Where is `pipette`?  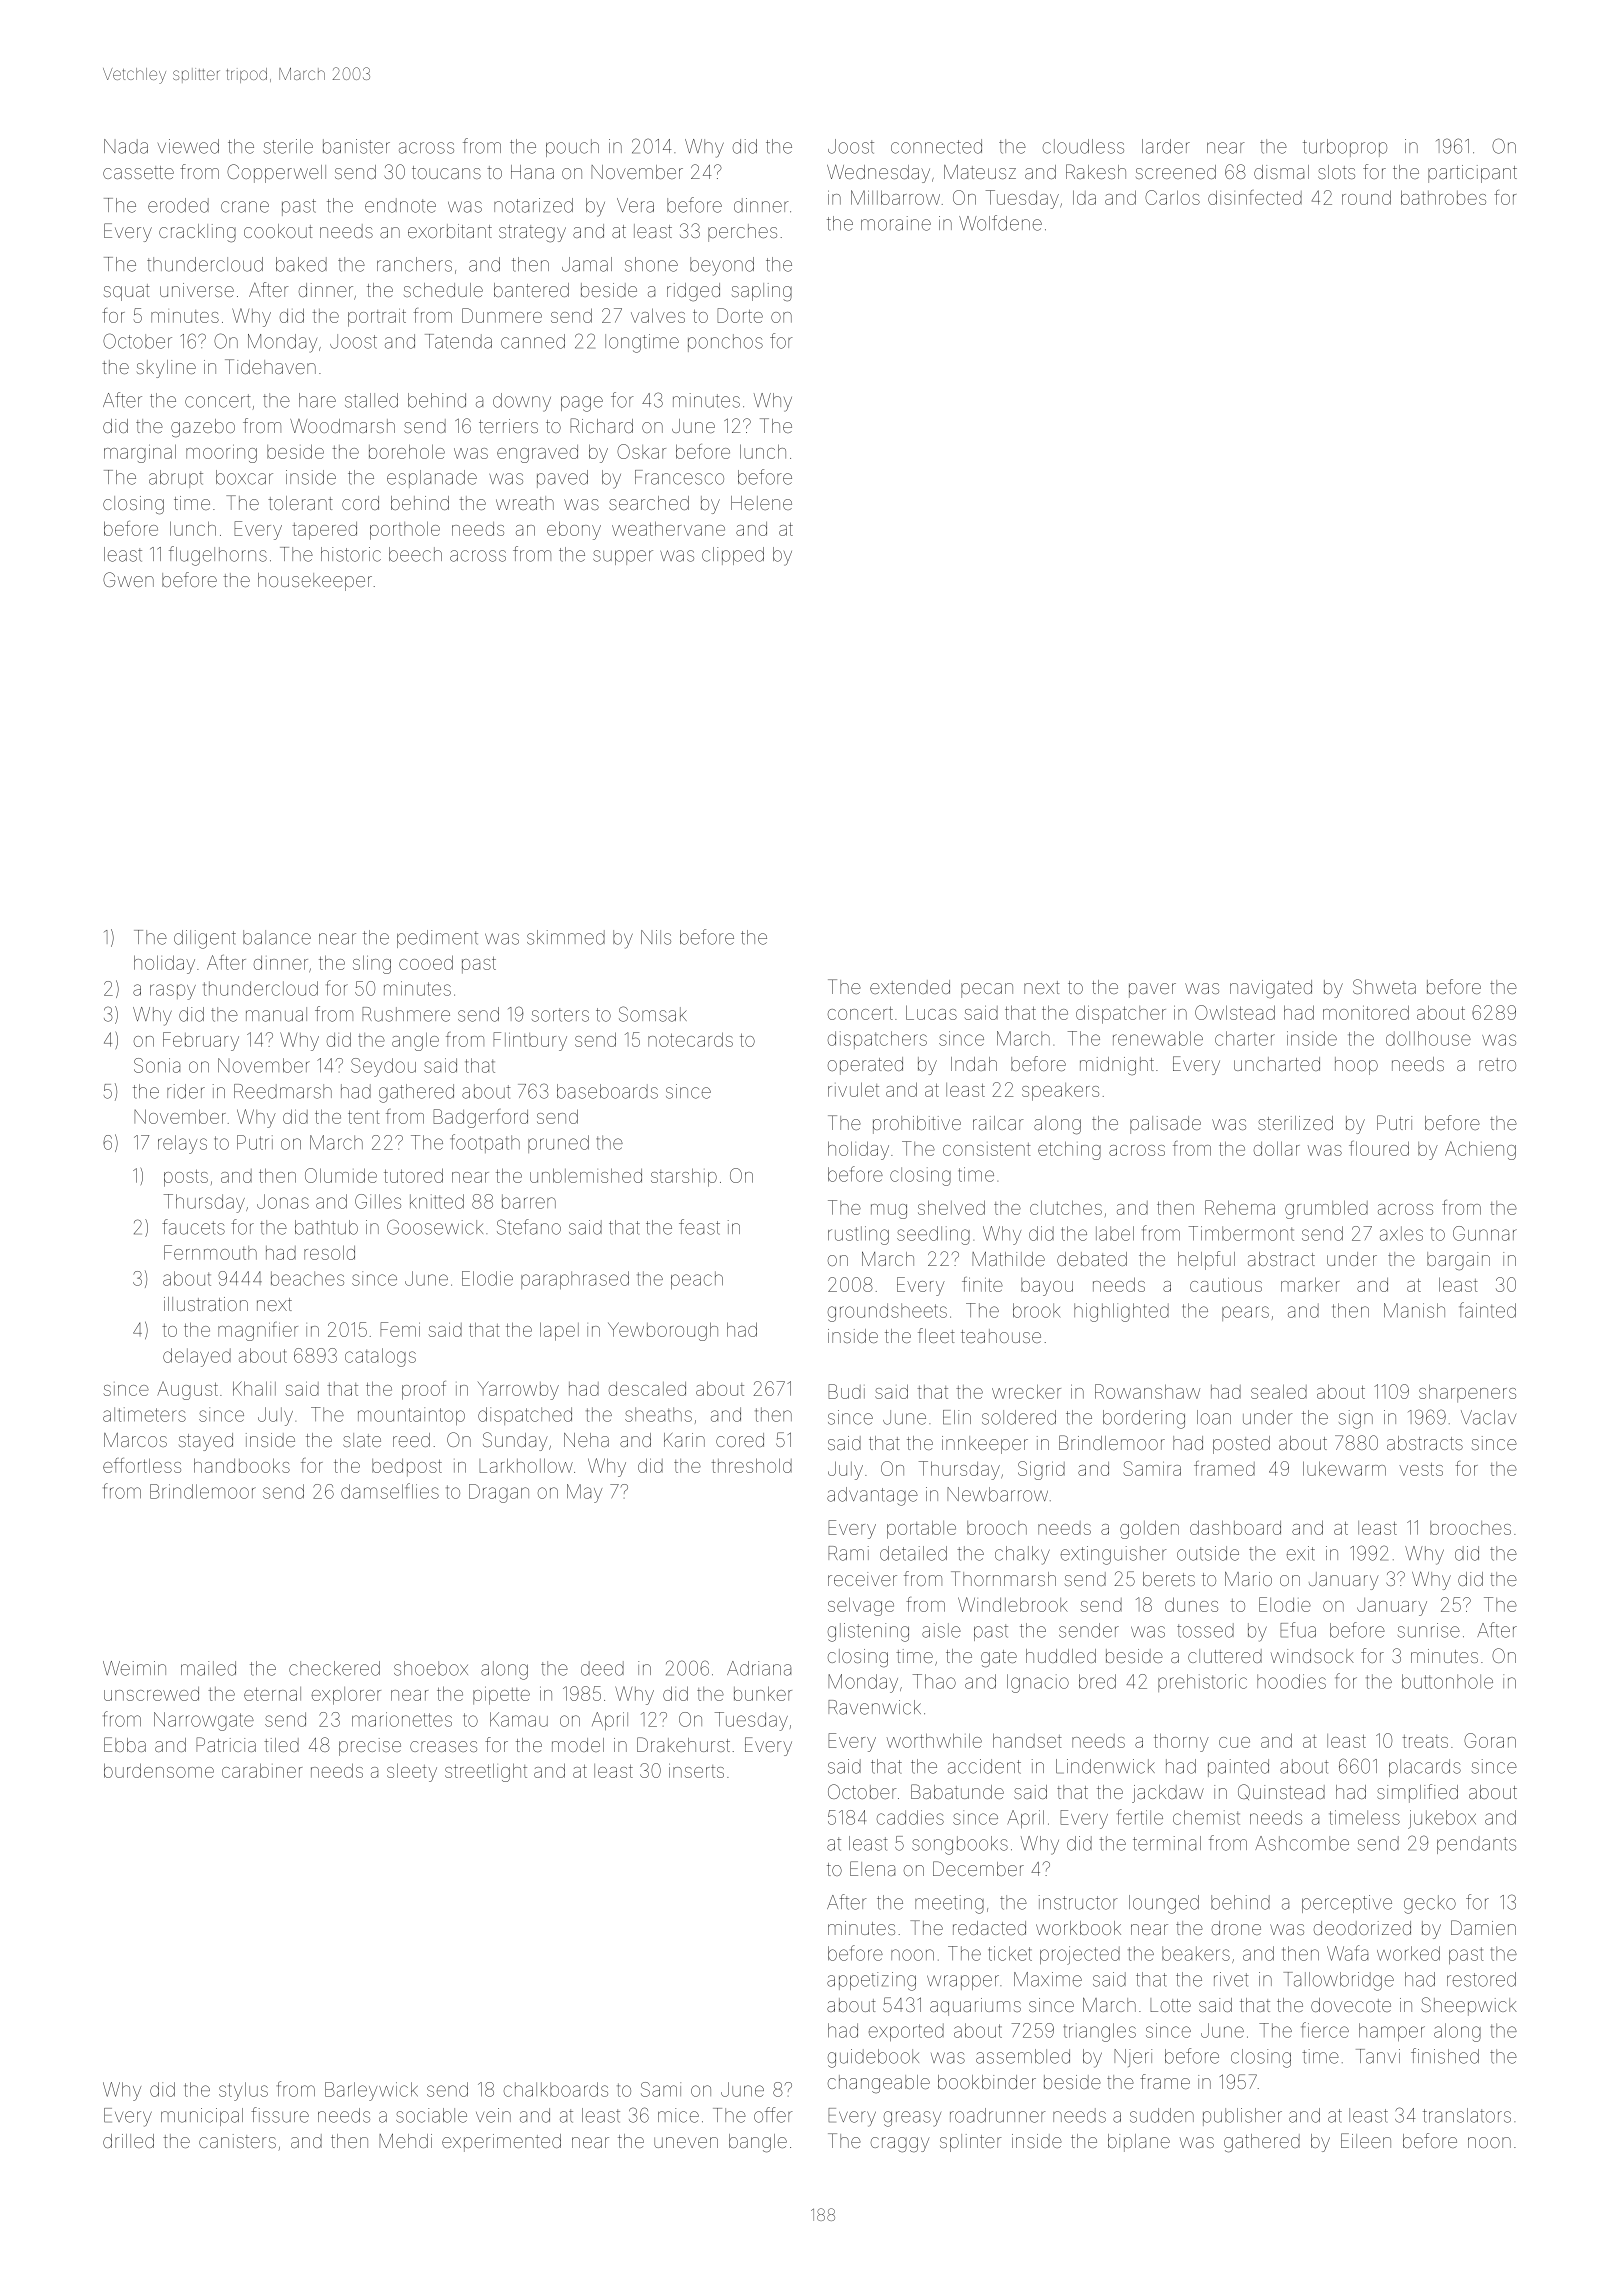 pipette is located at coordinates (501, 1695).
